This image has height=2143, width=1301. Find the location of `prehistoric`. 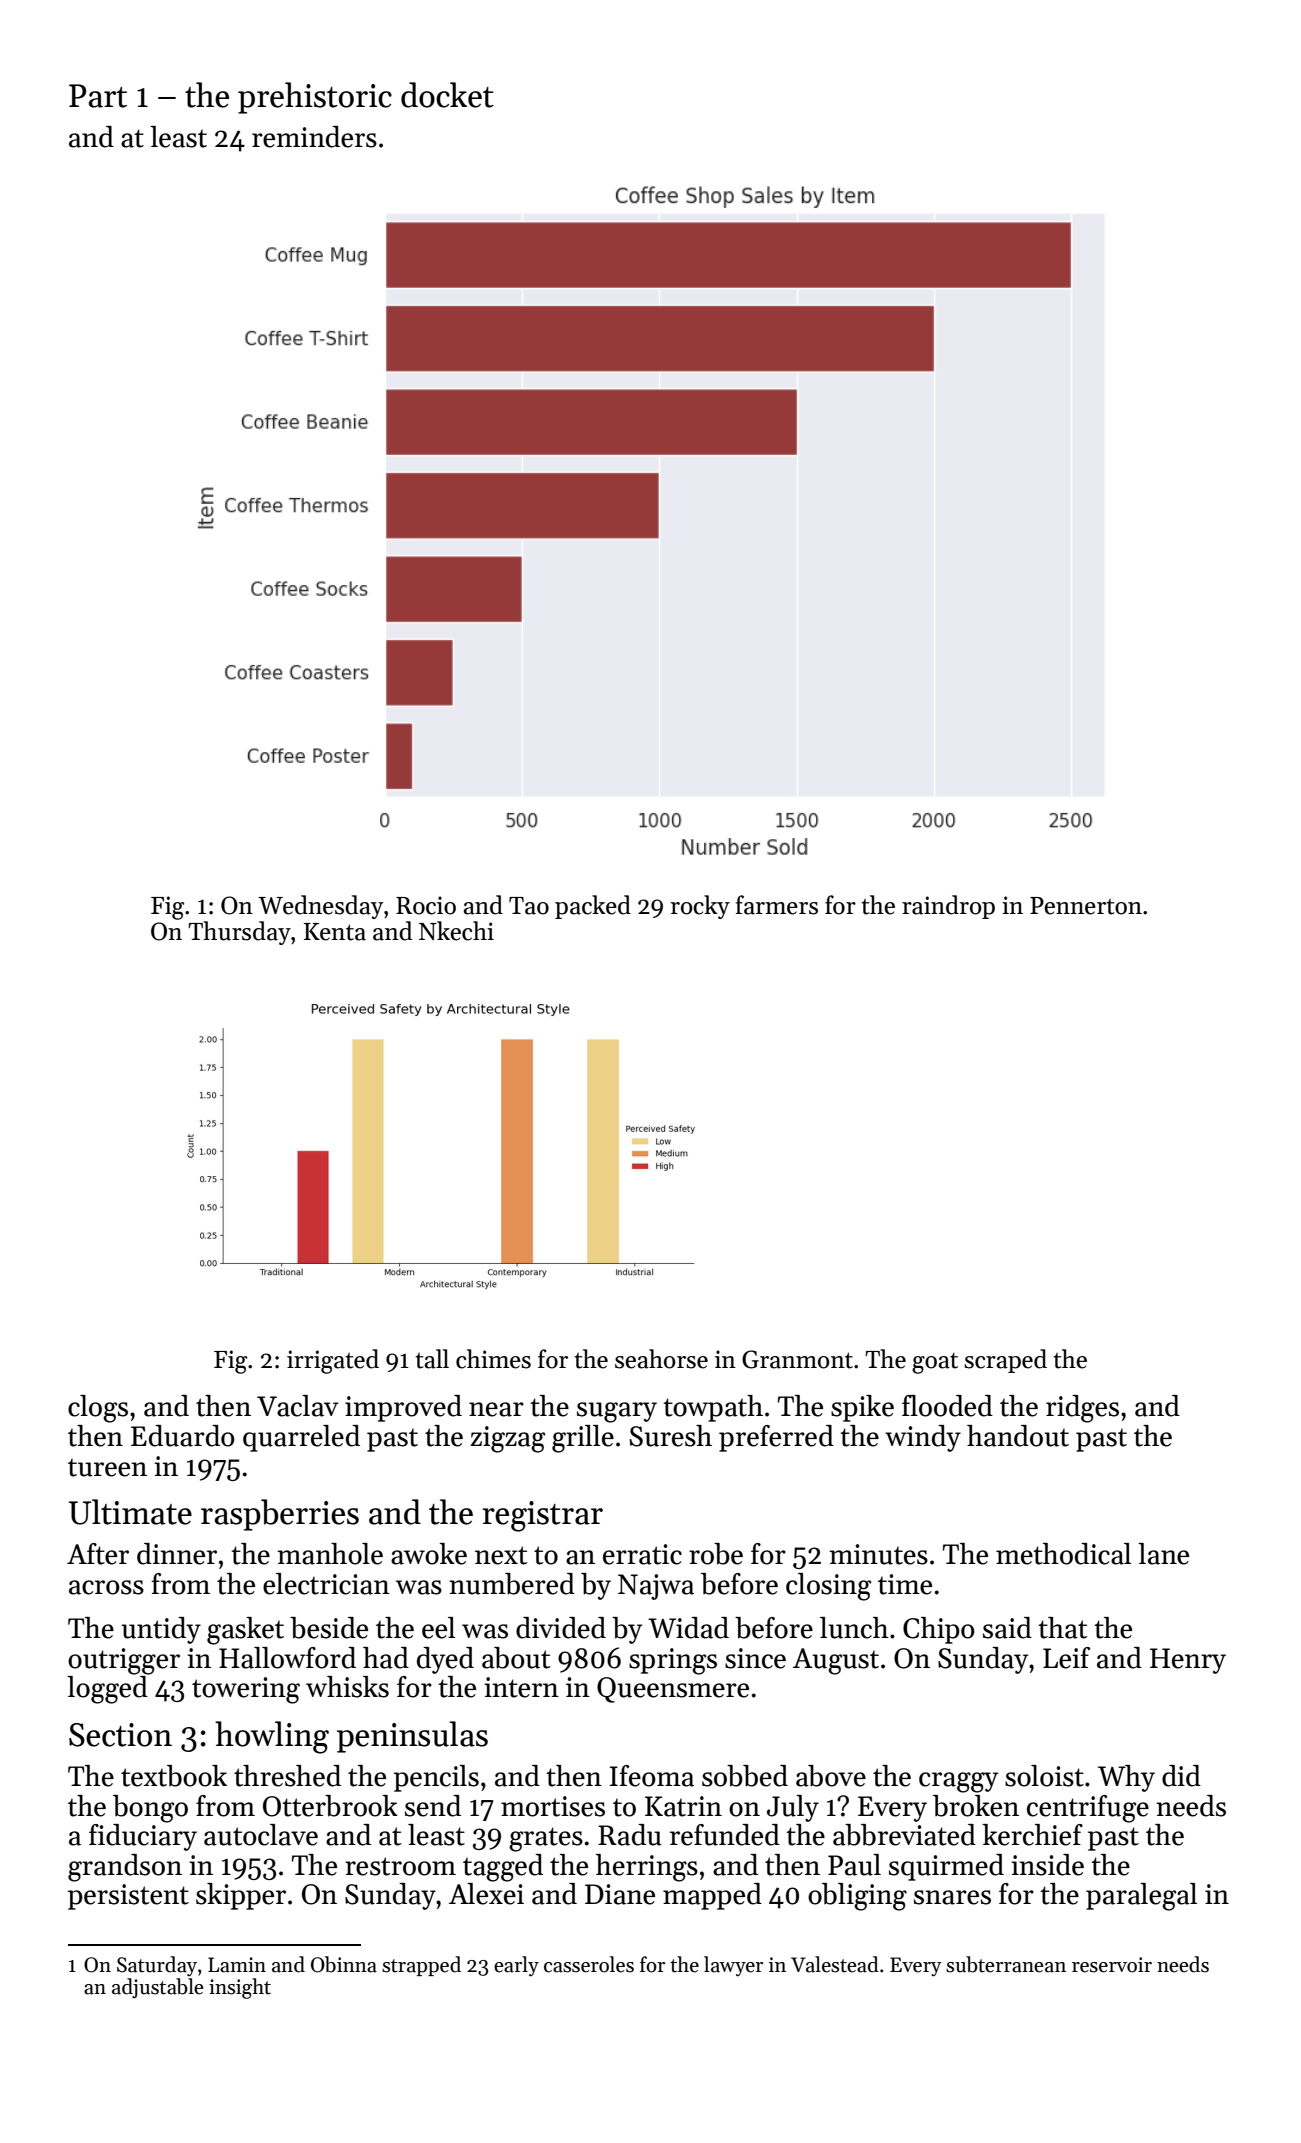

prehistoric is located at coordinates (315, 98).
